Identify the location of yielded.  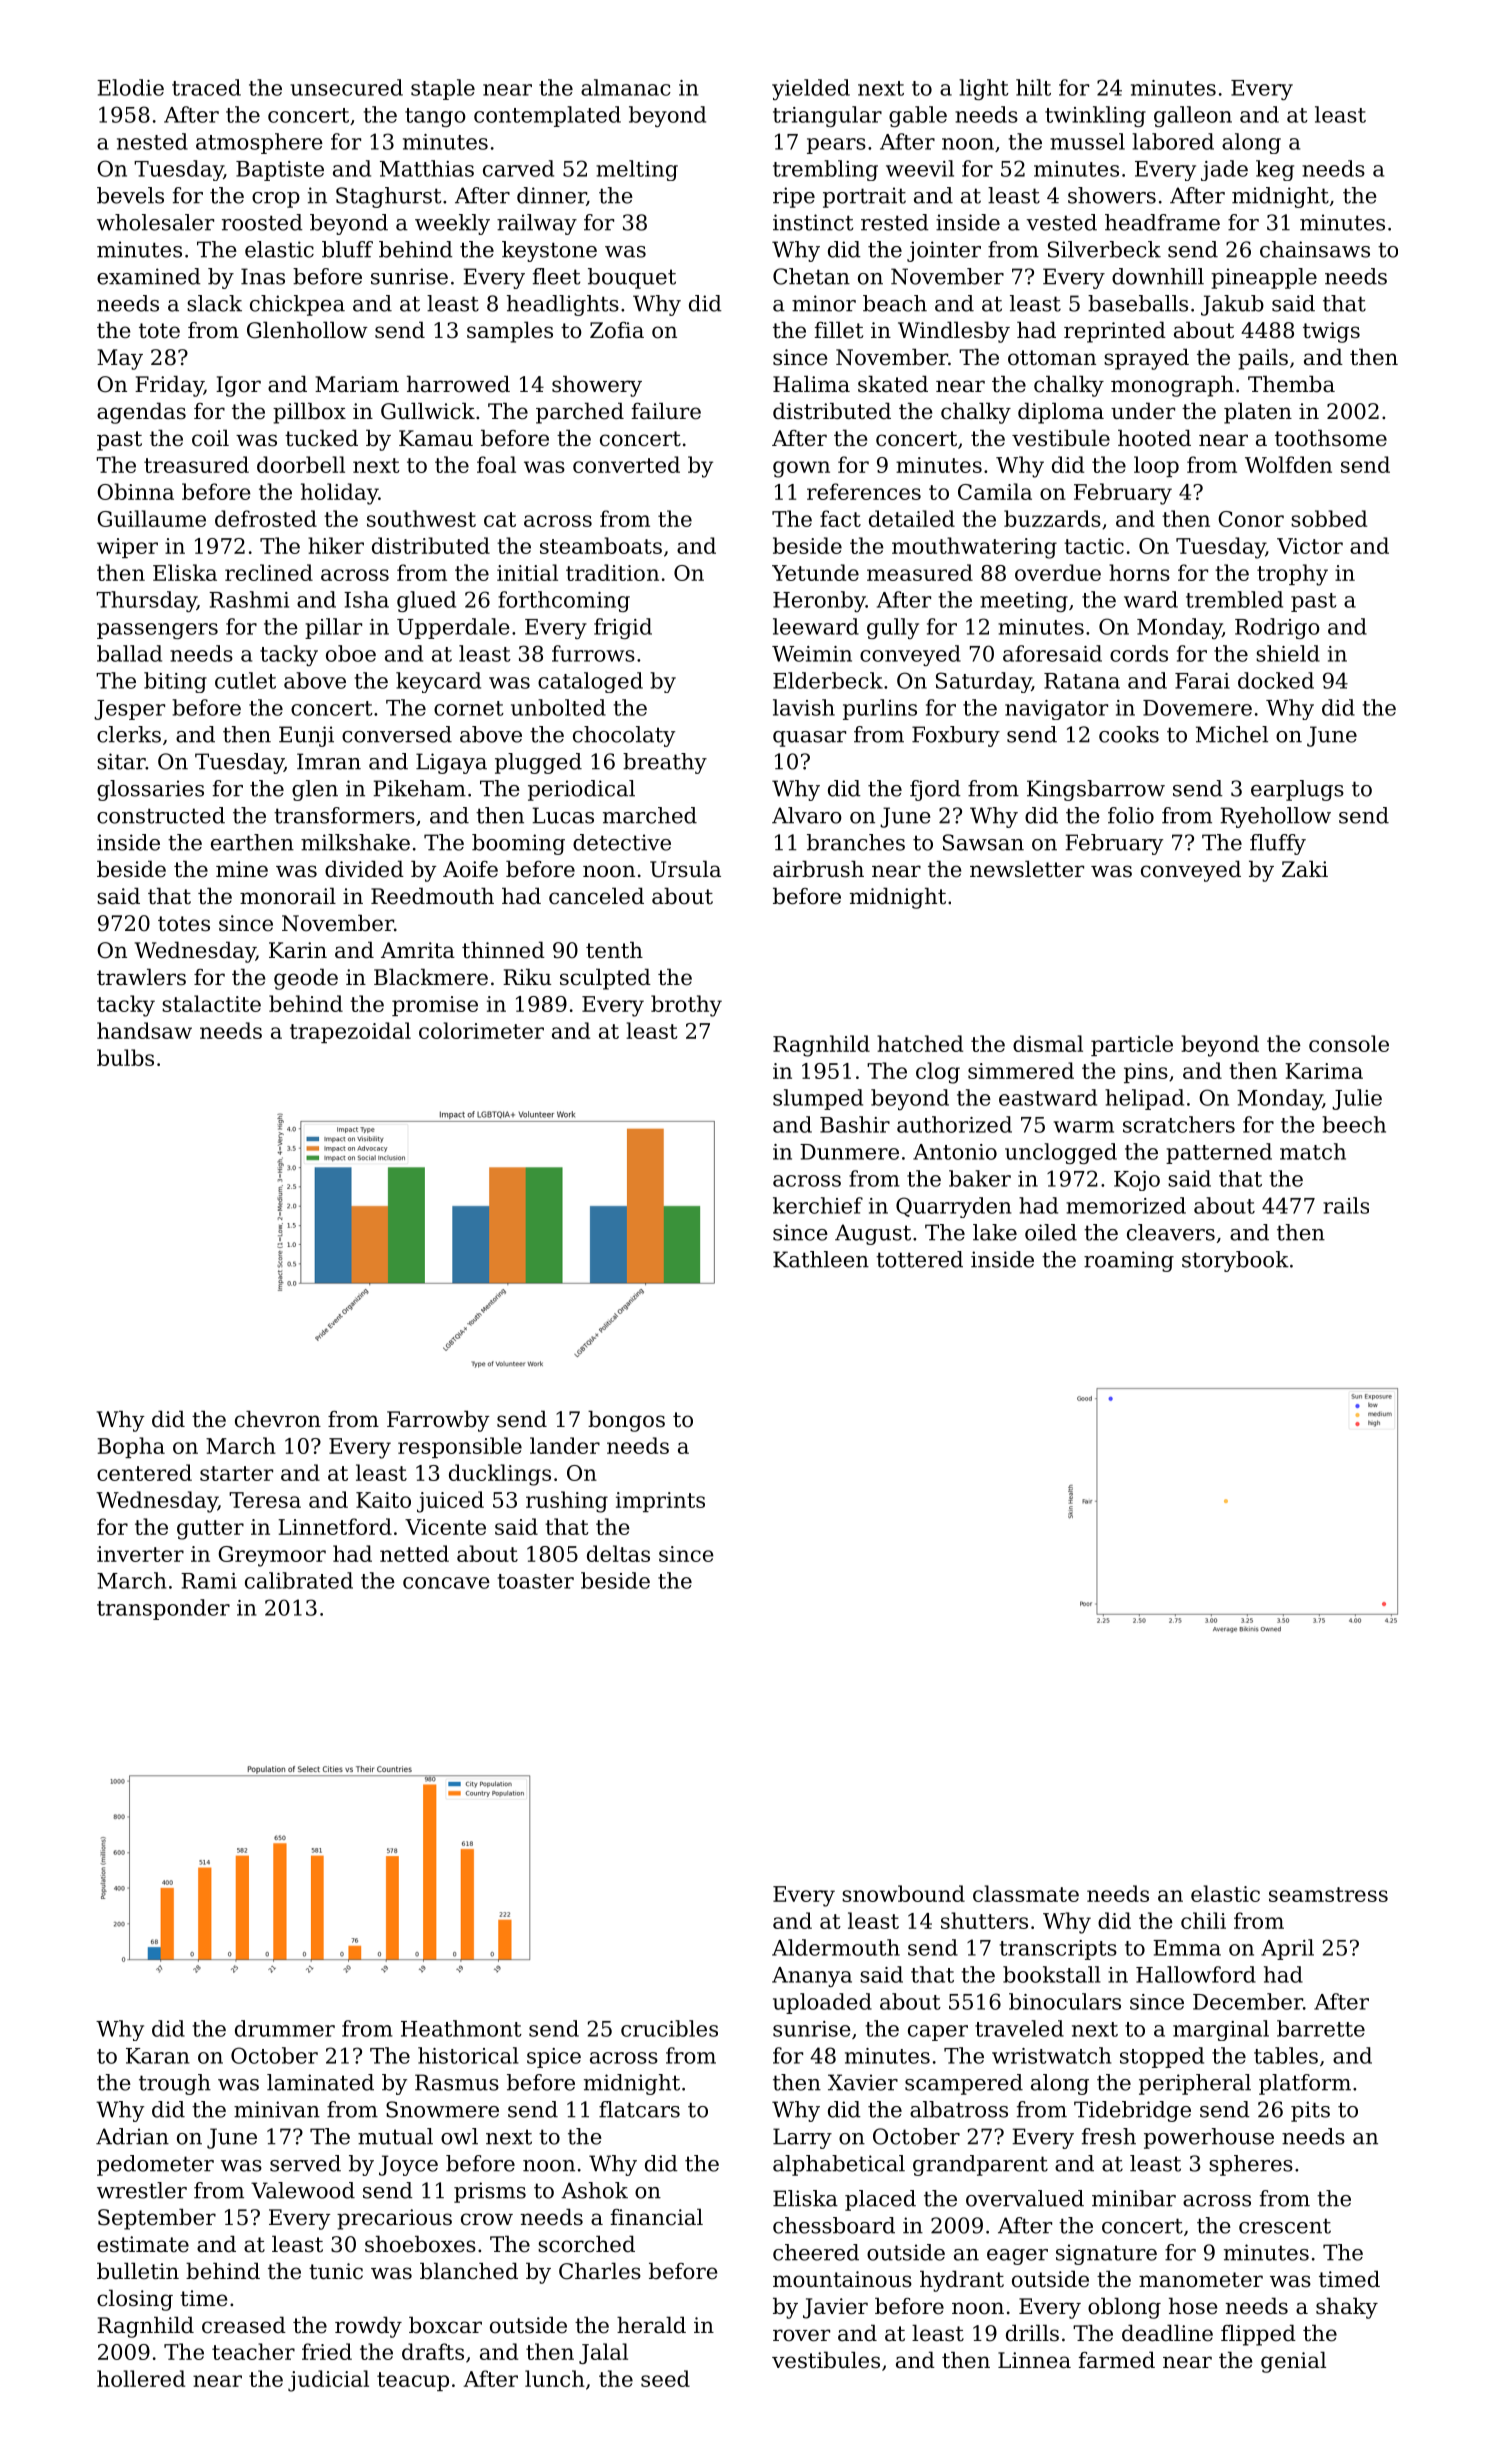
(811, 89).
